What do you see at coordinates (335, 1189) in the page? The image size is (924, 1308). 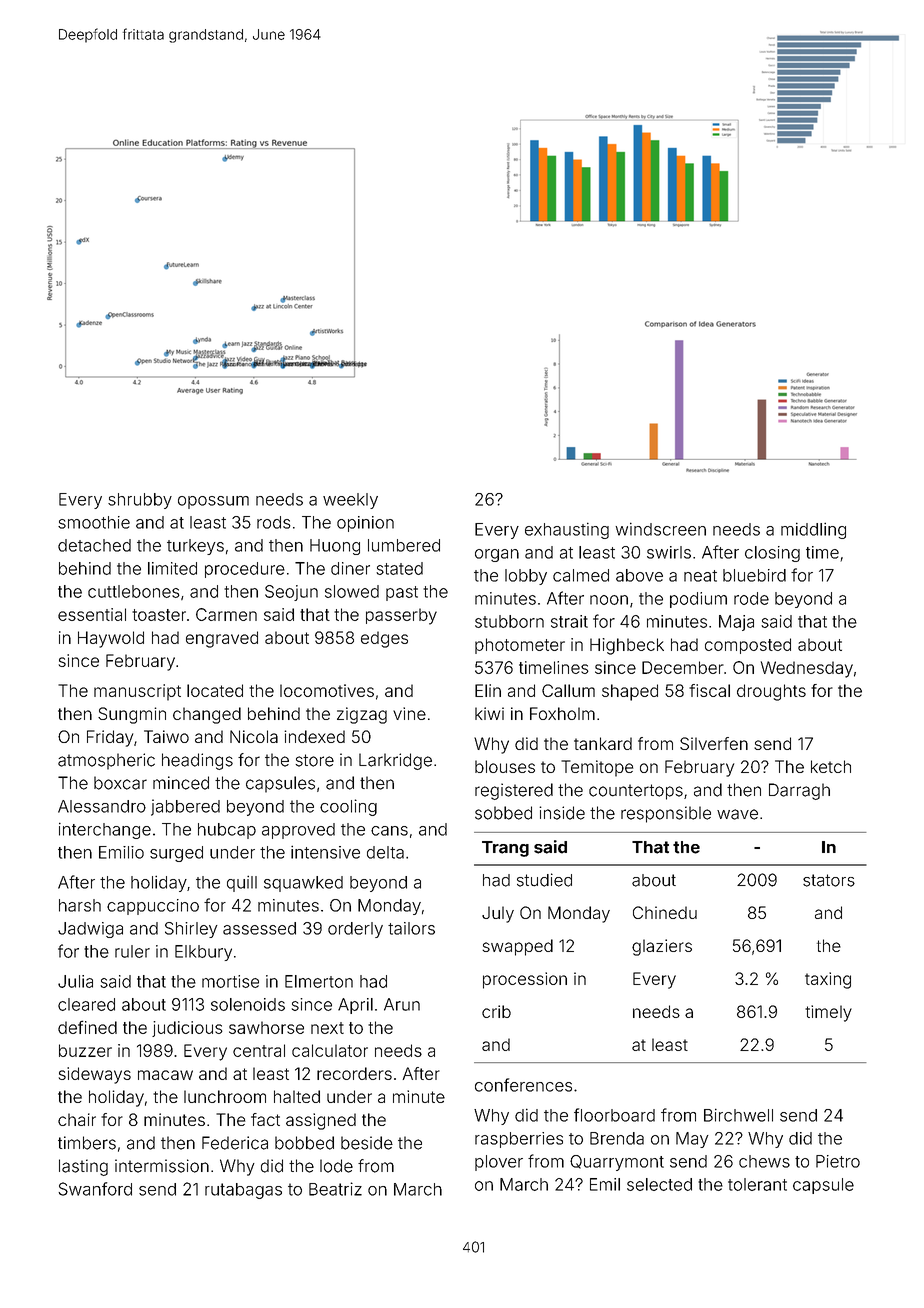 I see `Beatriz` at bounding box center [335, 1189].
